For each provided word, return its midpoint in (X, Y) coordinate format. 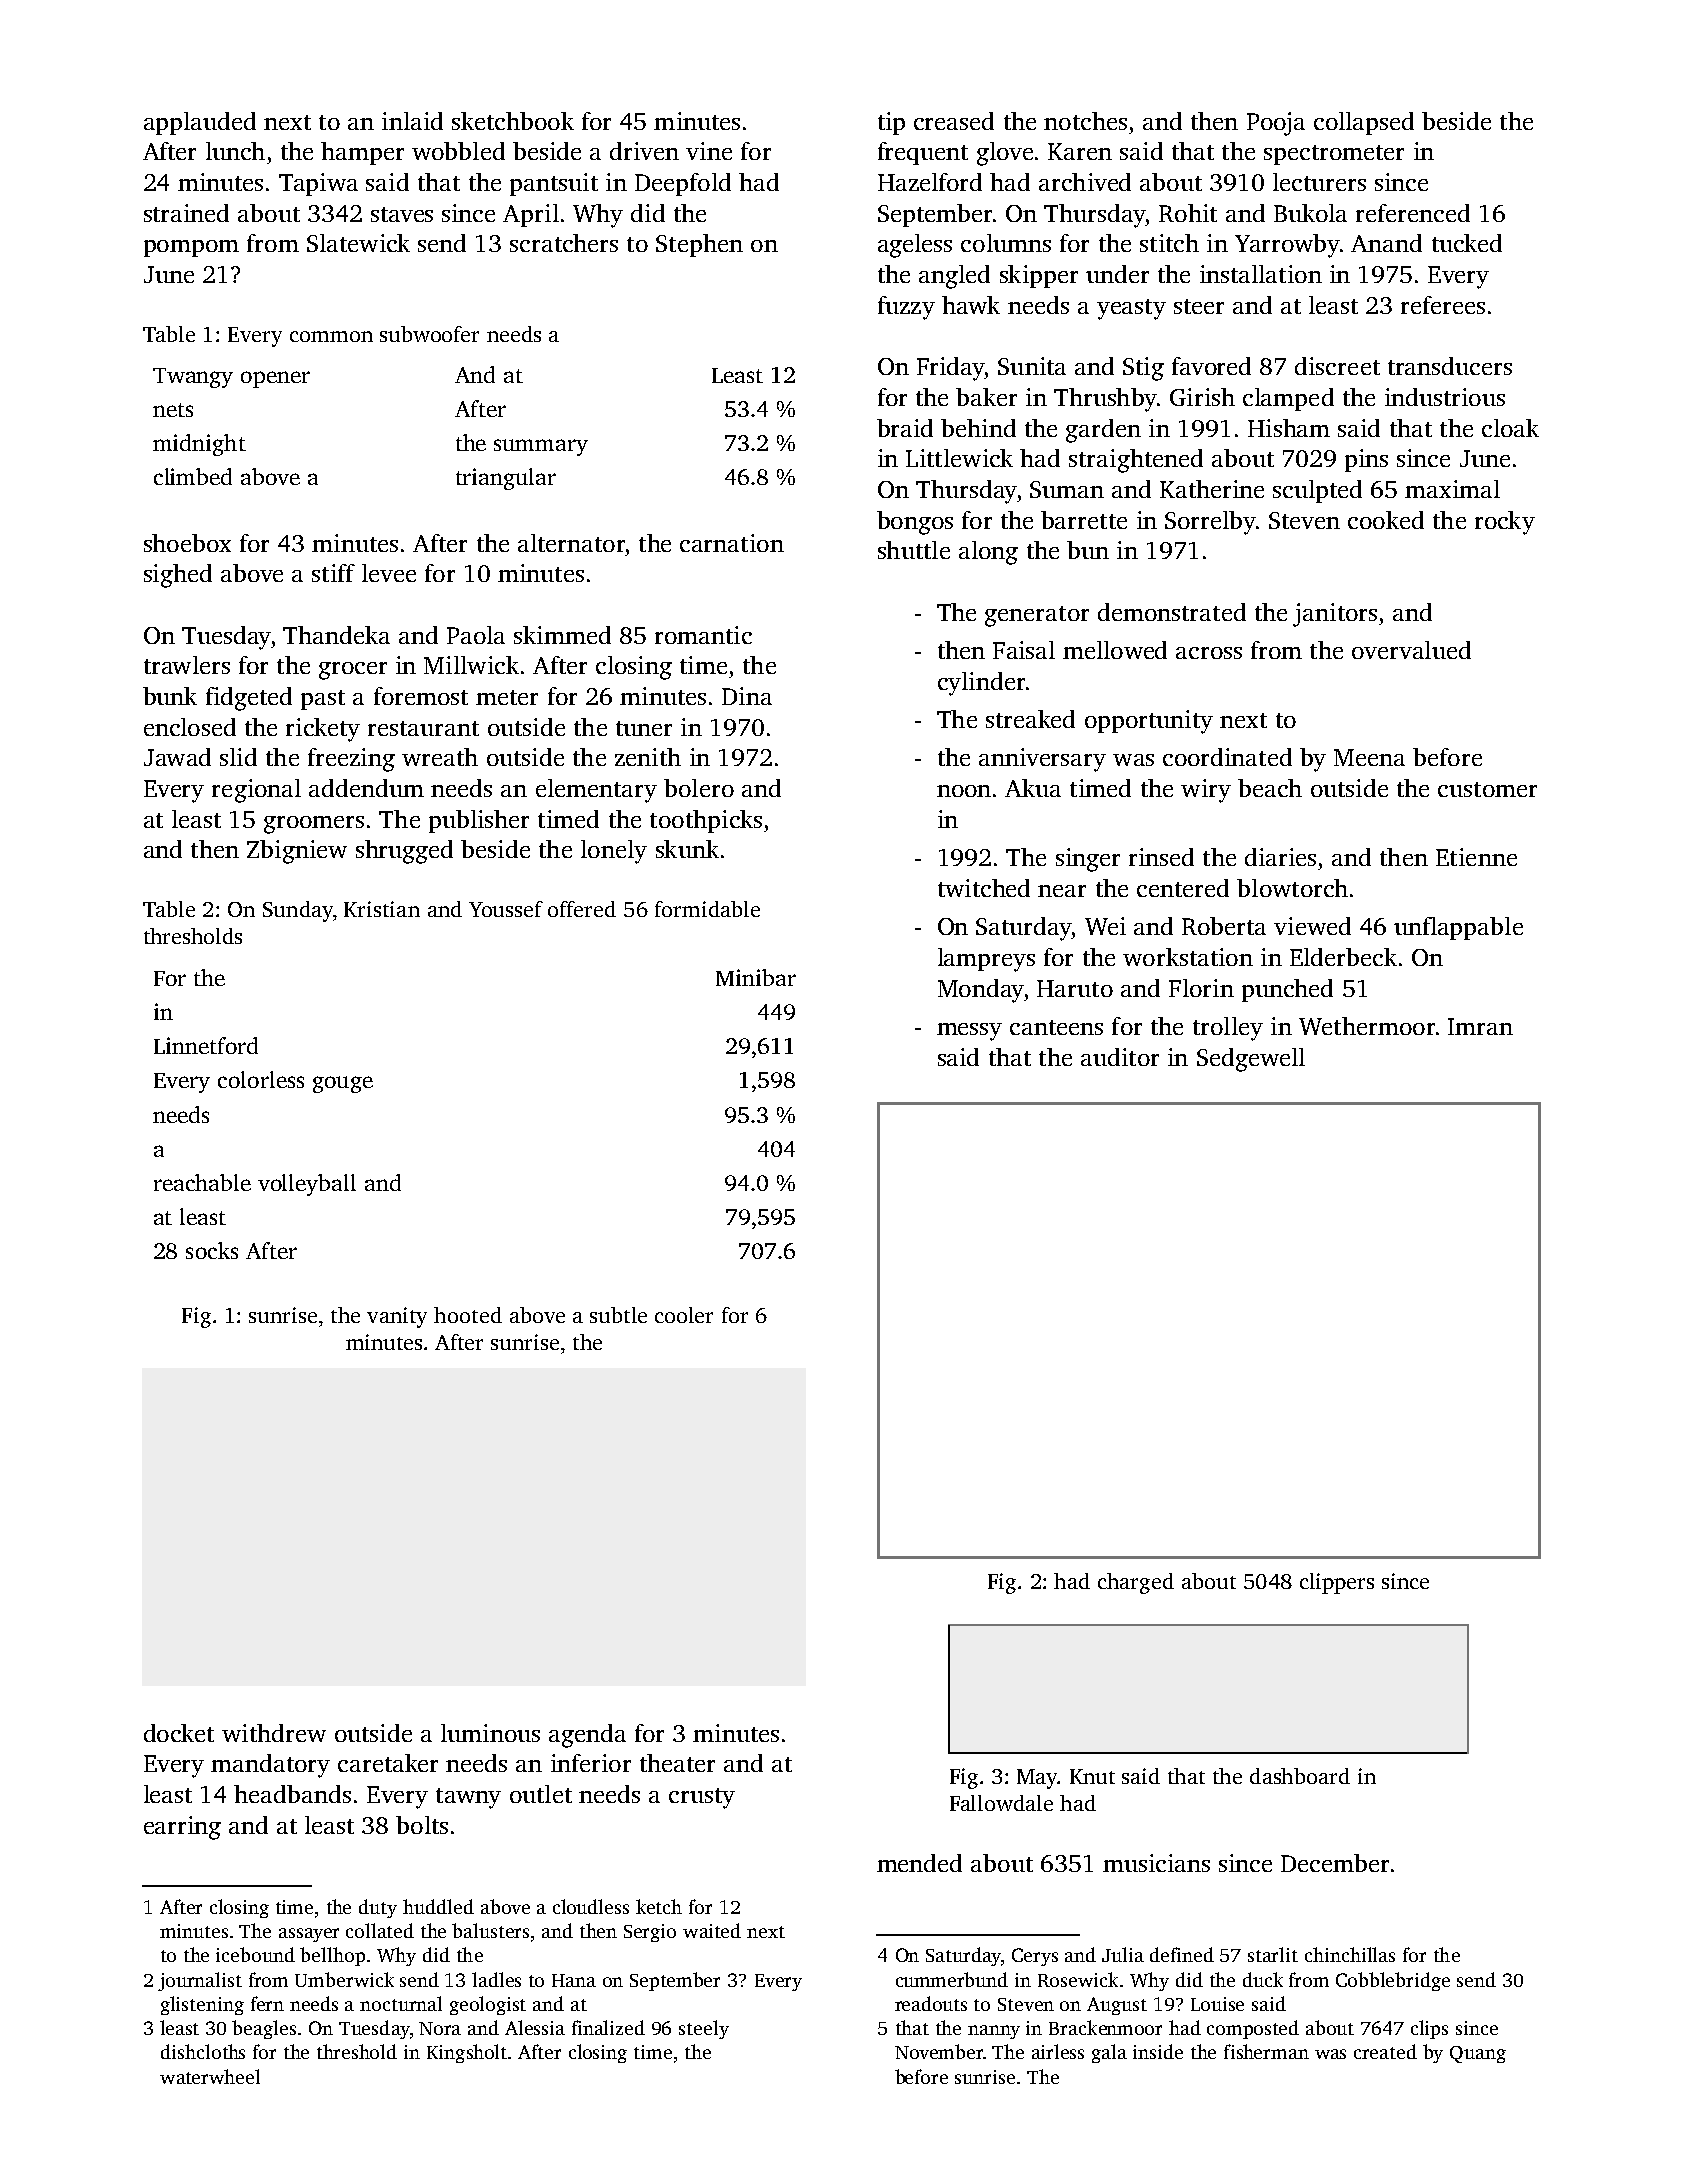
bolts (422, 1825)
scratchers (564, 243)
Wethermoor (1367, 1026)
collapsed (1364, 123)
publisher (479, 821)
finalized (608, 2027)
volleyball (307, 1185)
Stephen (699, 245)
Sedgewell (1251, 1060)
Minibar (756, 977)
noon (964, 791)
